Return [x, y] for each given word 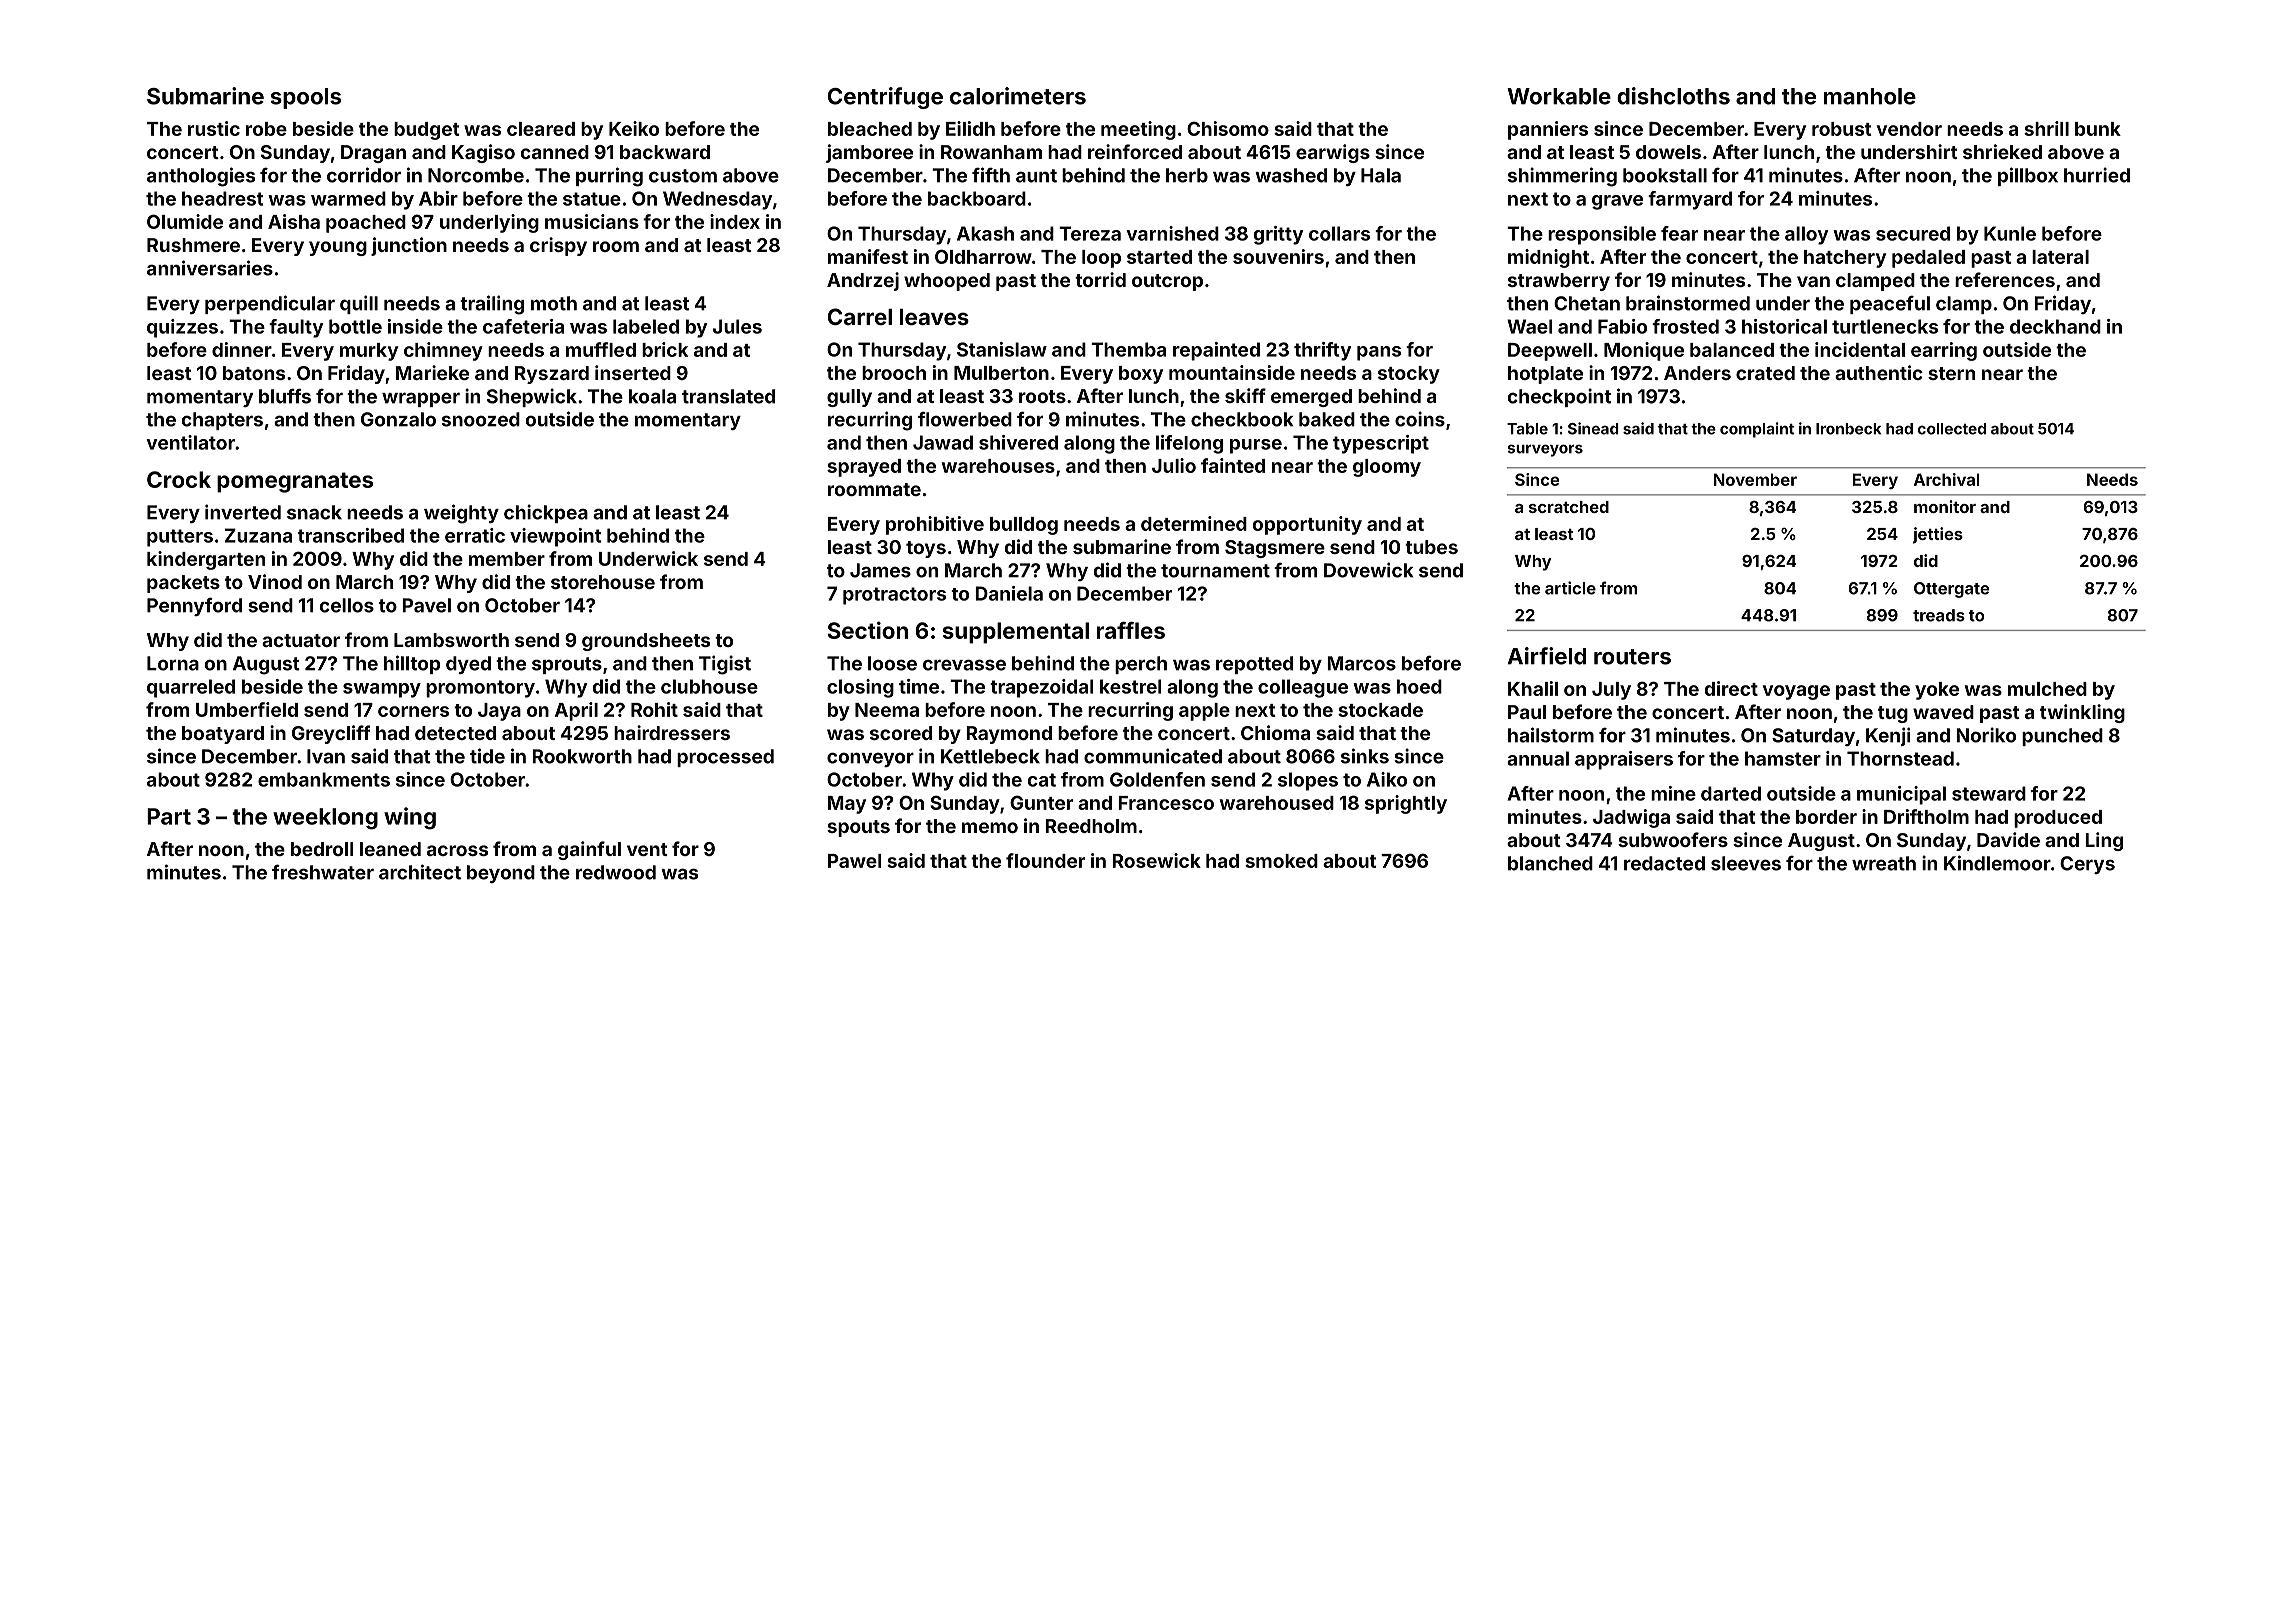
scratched [1569, 507]
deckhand [2055, 326]
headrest [222, 198]
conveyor [870, 759]
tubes [1431, 547]
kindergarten [206, 560]
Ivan [326, 756]
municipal [1901, 795]
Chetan [1587, 303]
